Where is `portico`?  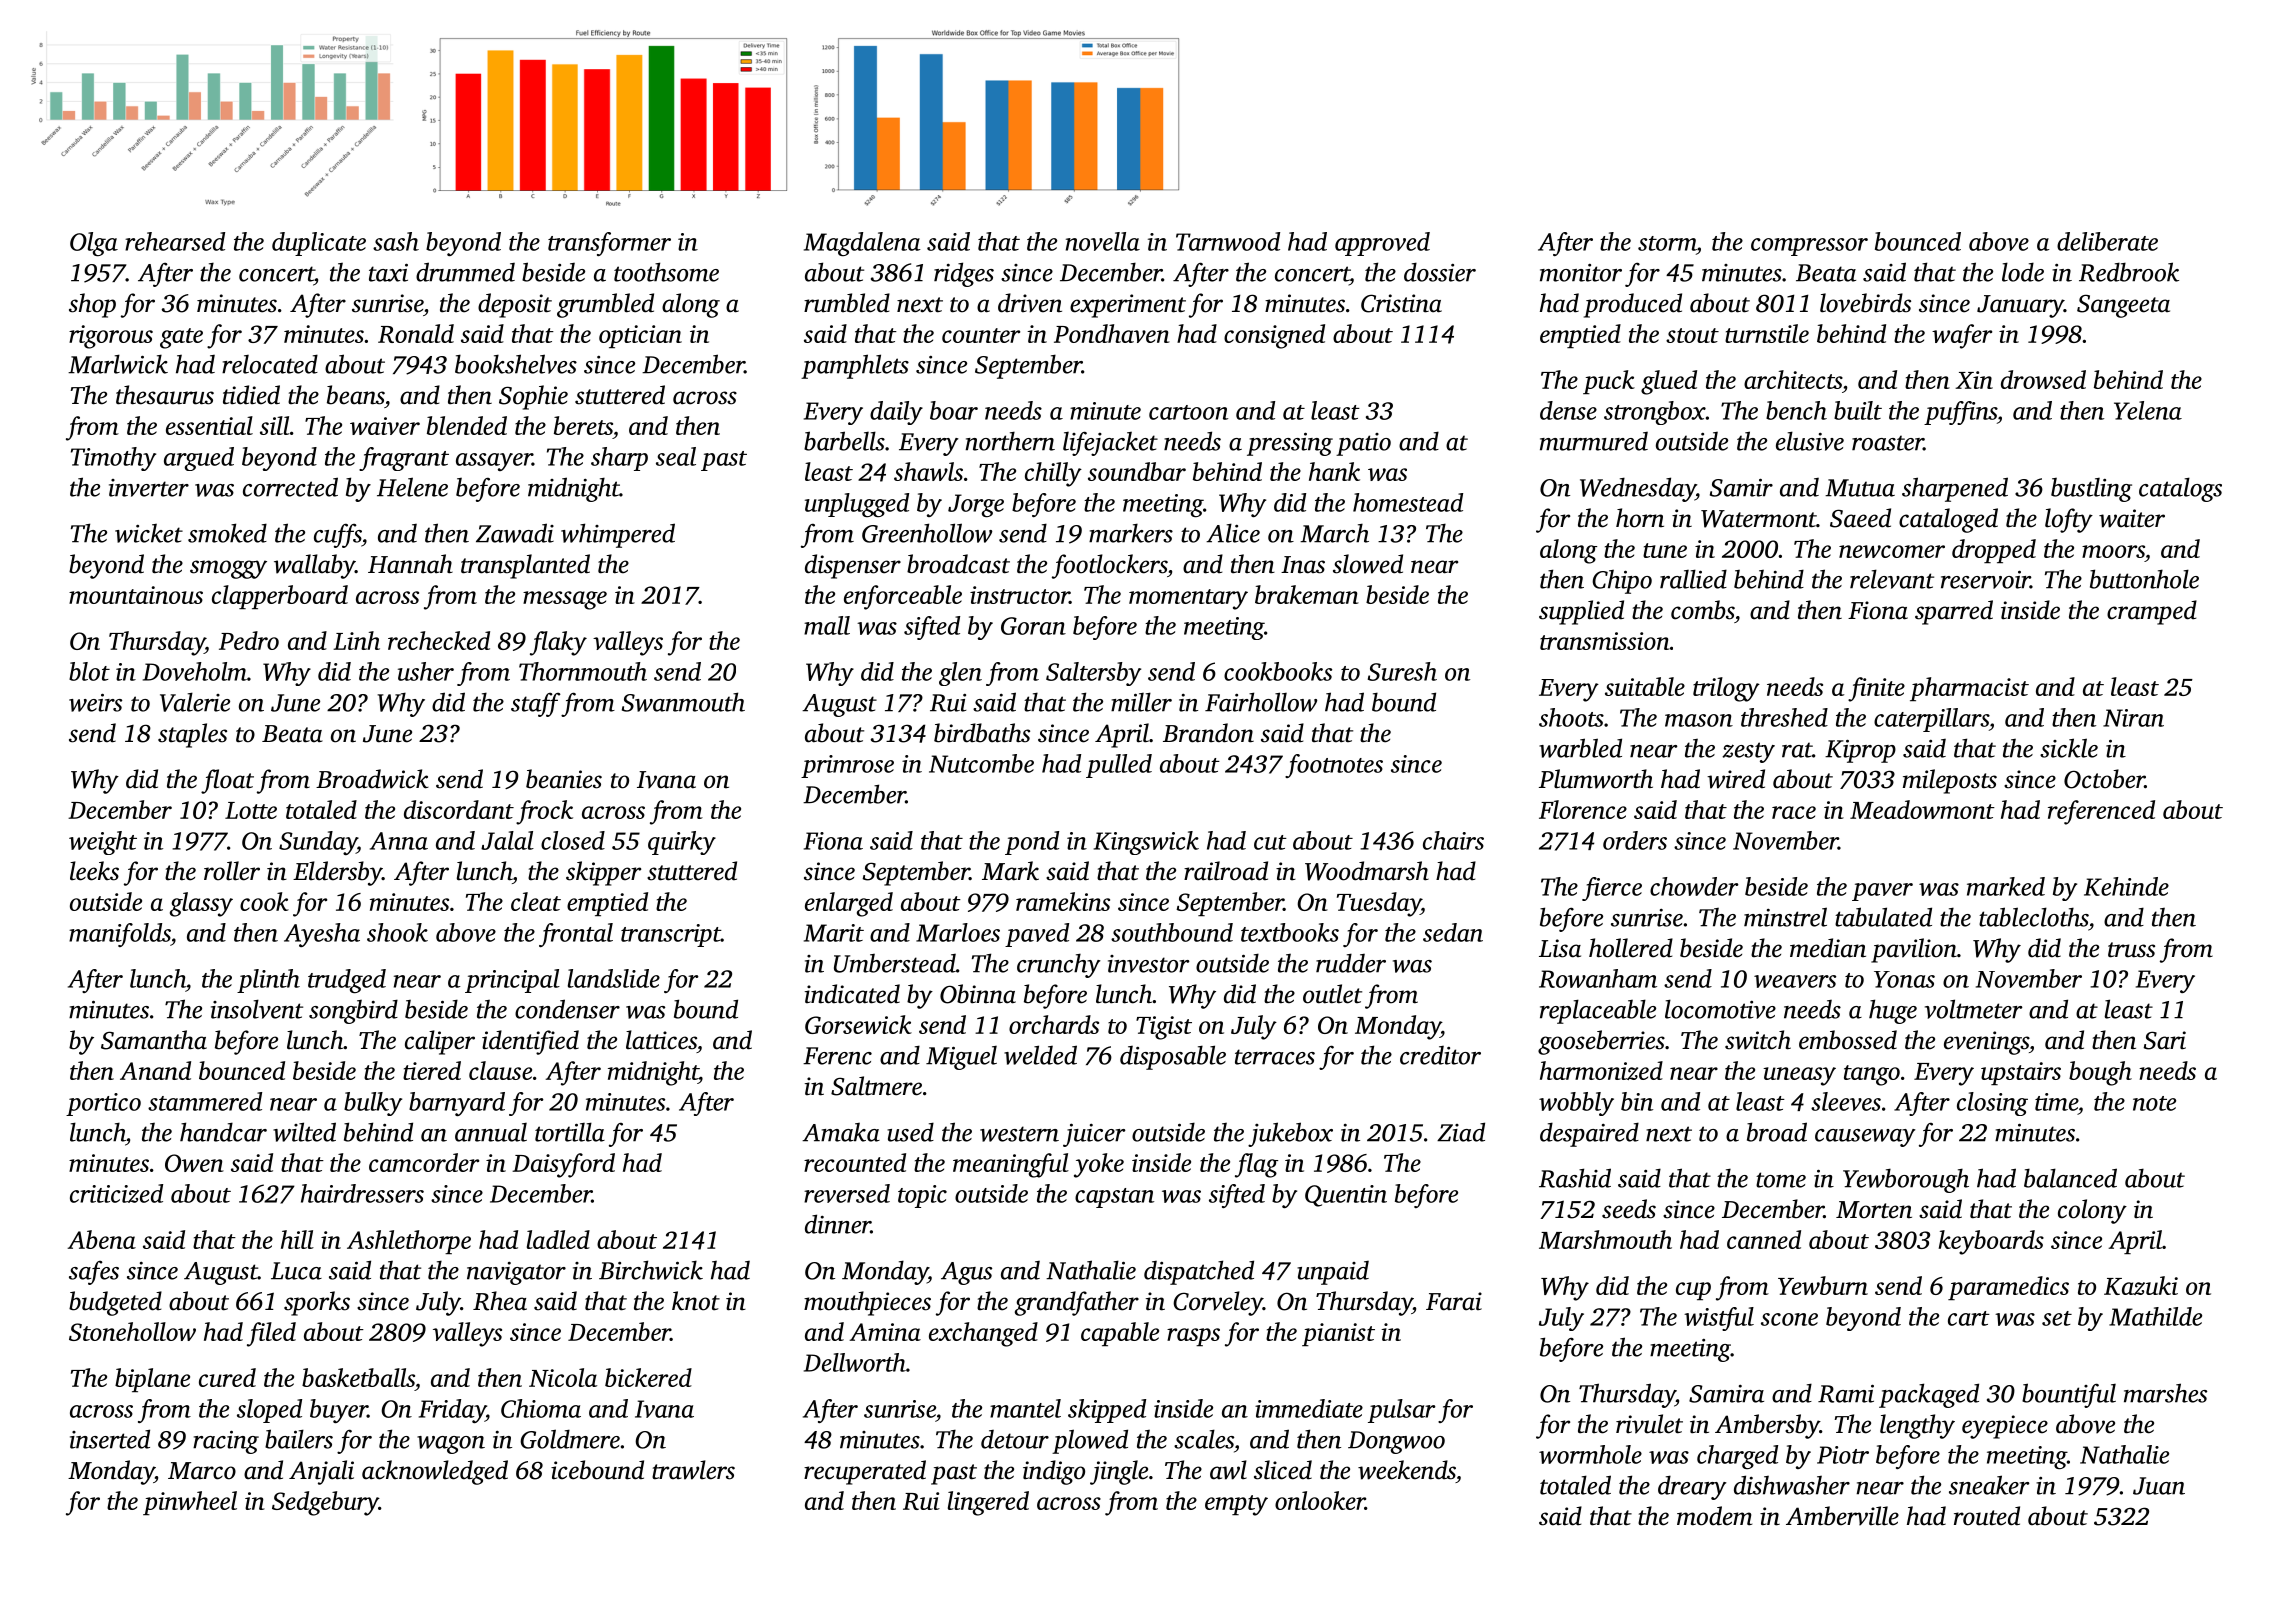
portico is located at coordinates (103, 1104).
